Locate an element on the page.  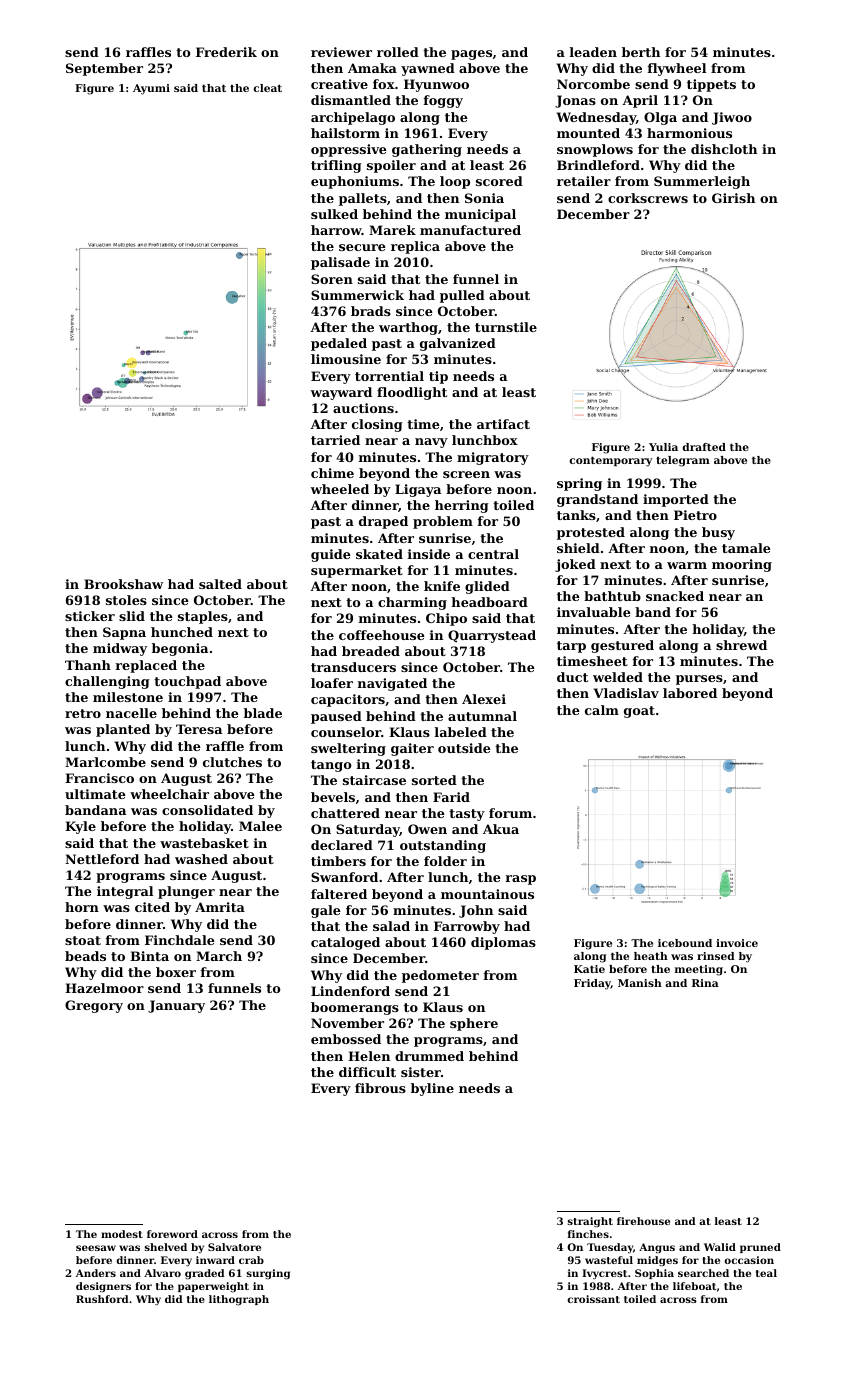
Summerleigh is located at coordinates (702, 182).
